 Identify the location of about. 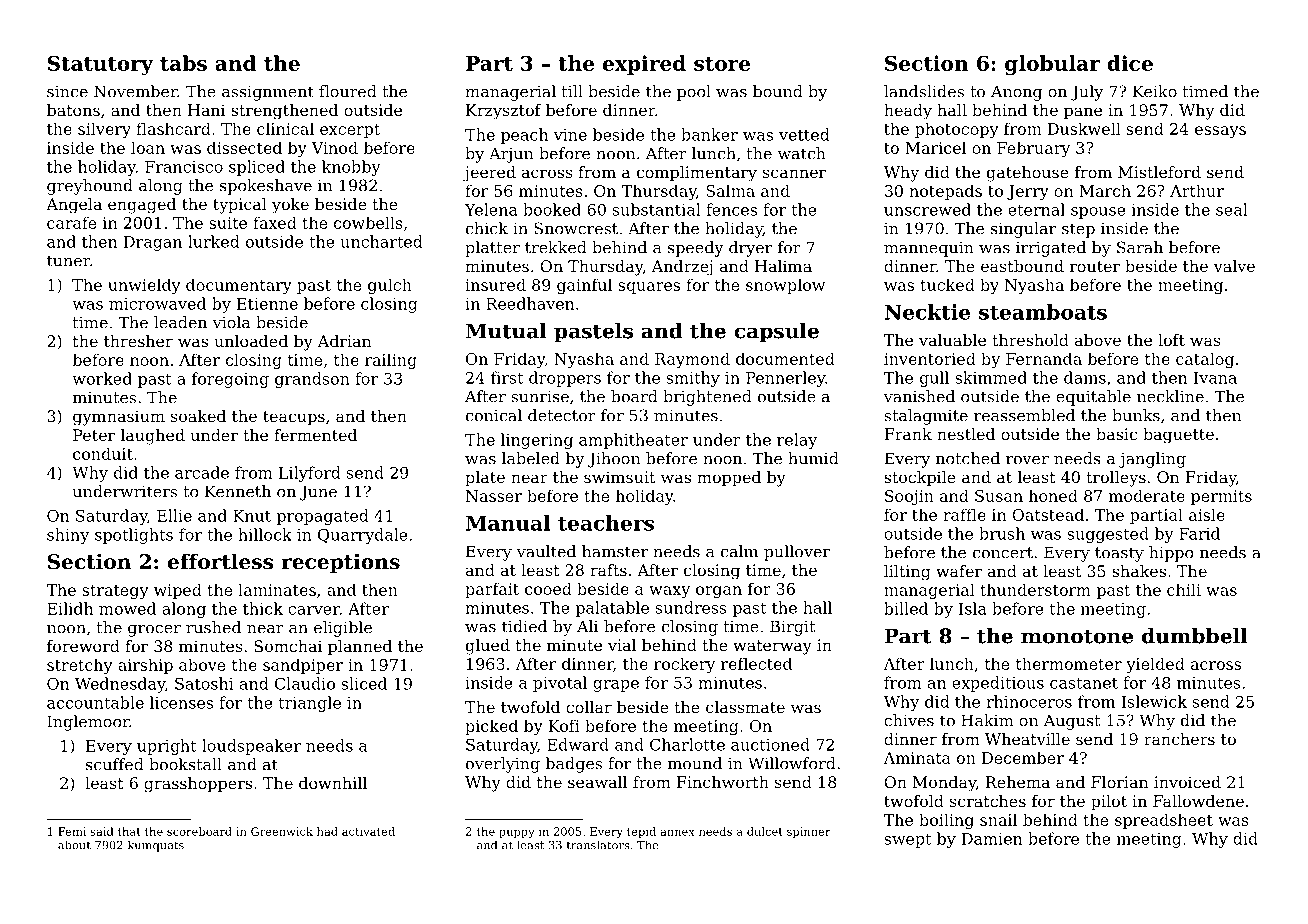
(74, 845).
